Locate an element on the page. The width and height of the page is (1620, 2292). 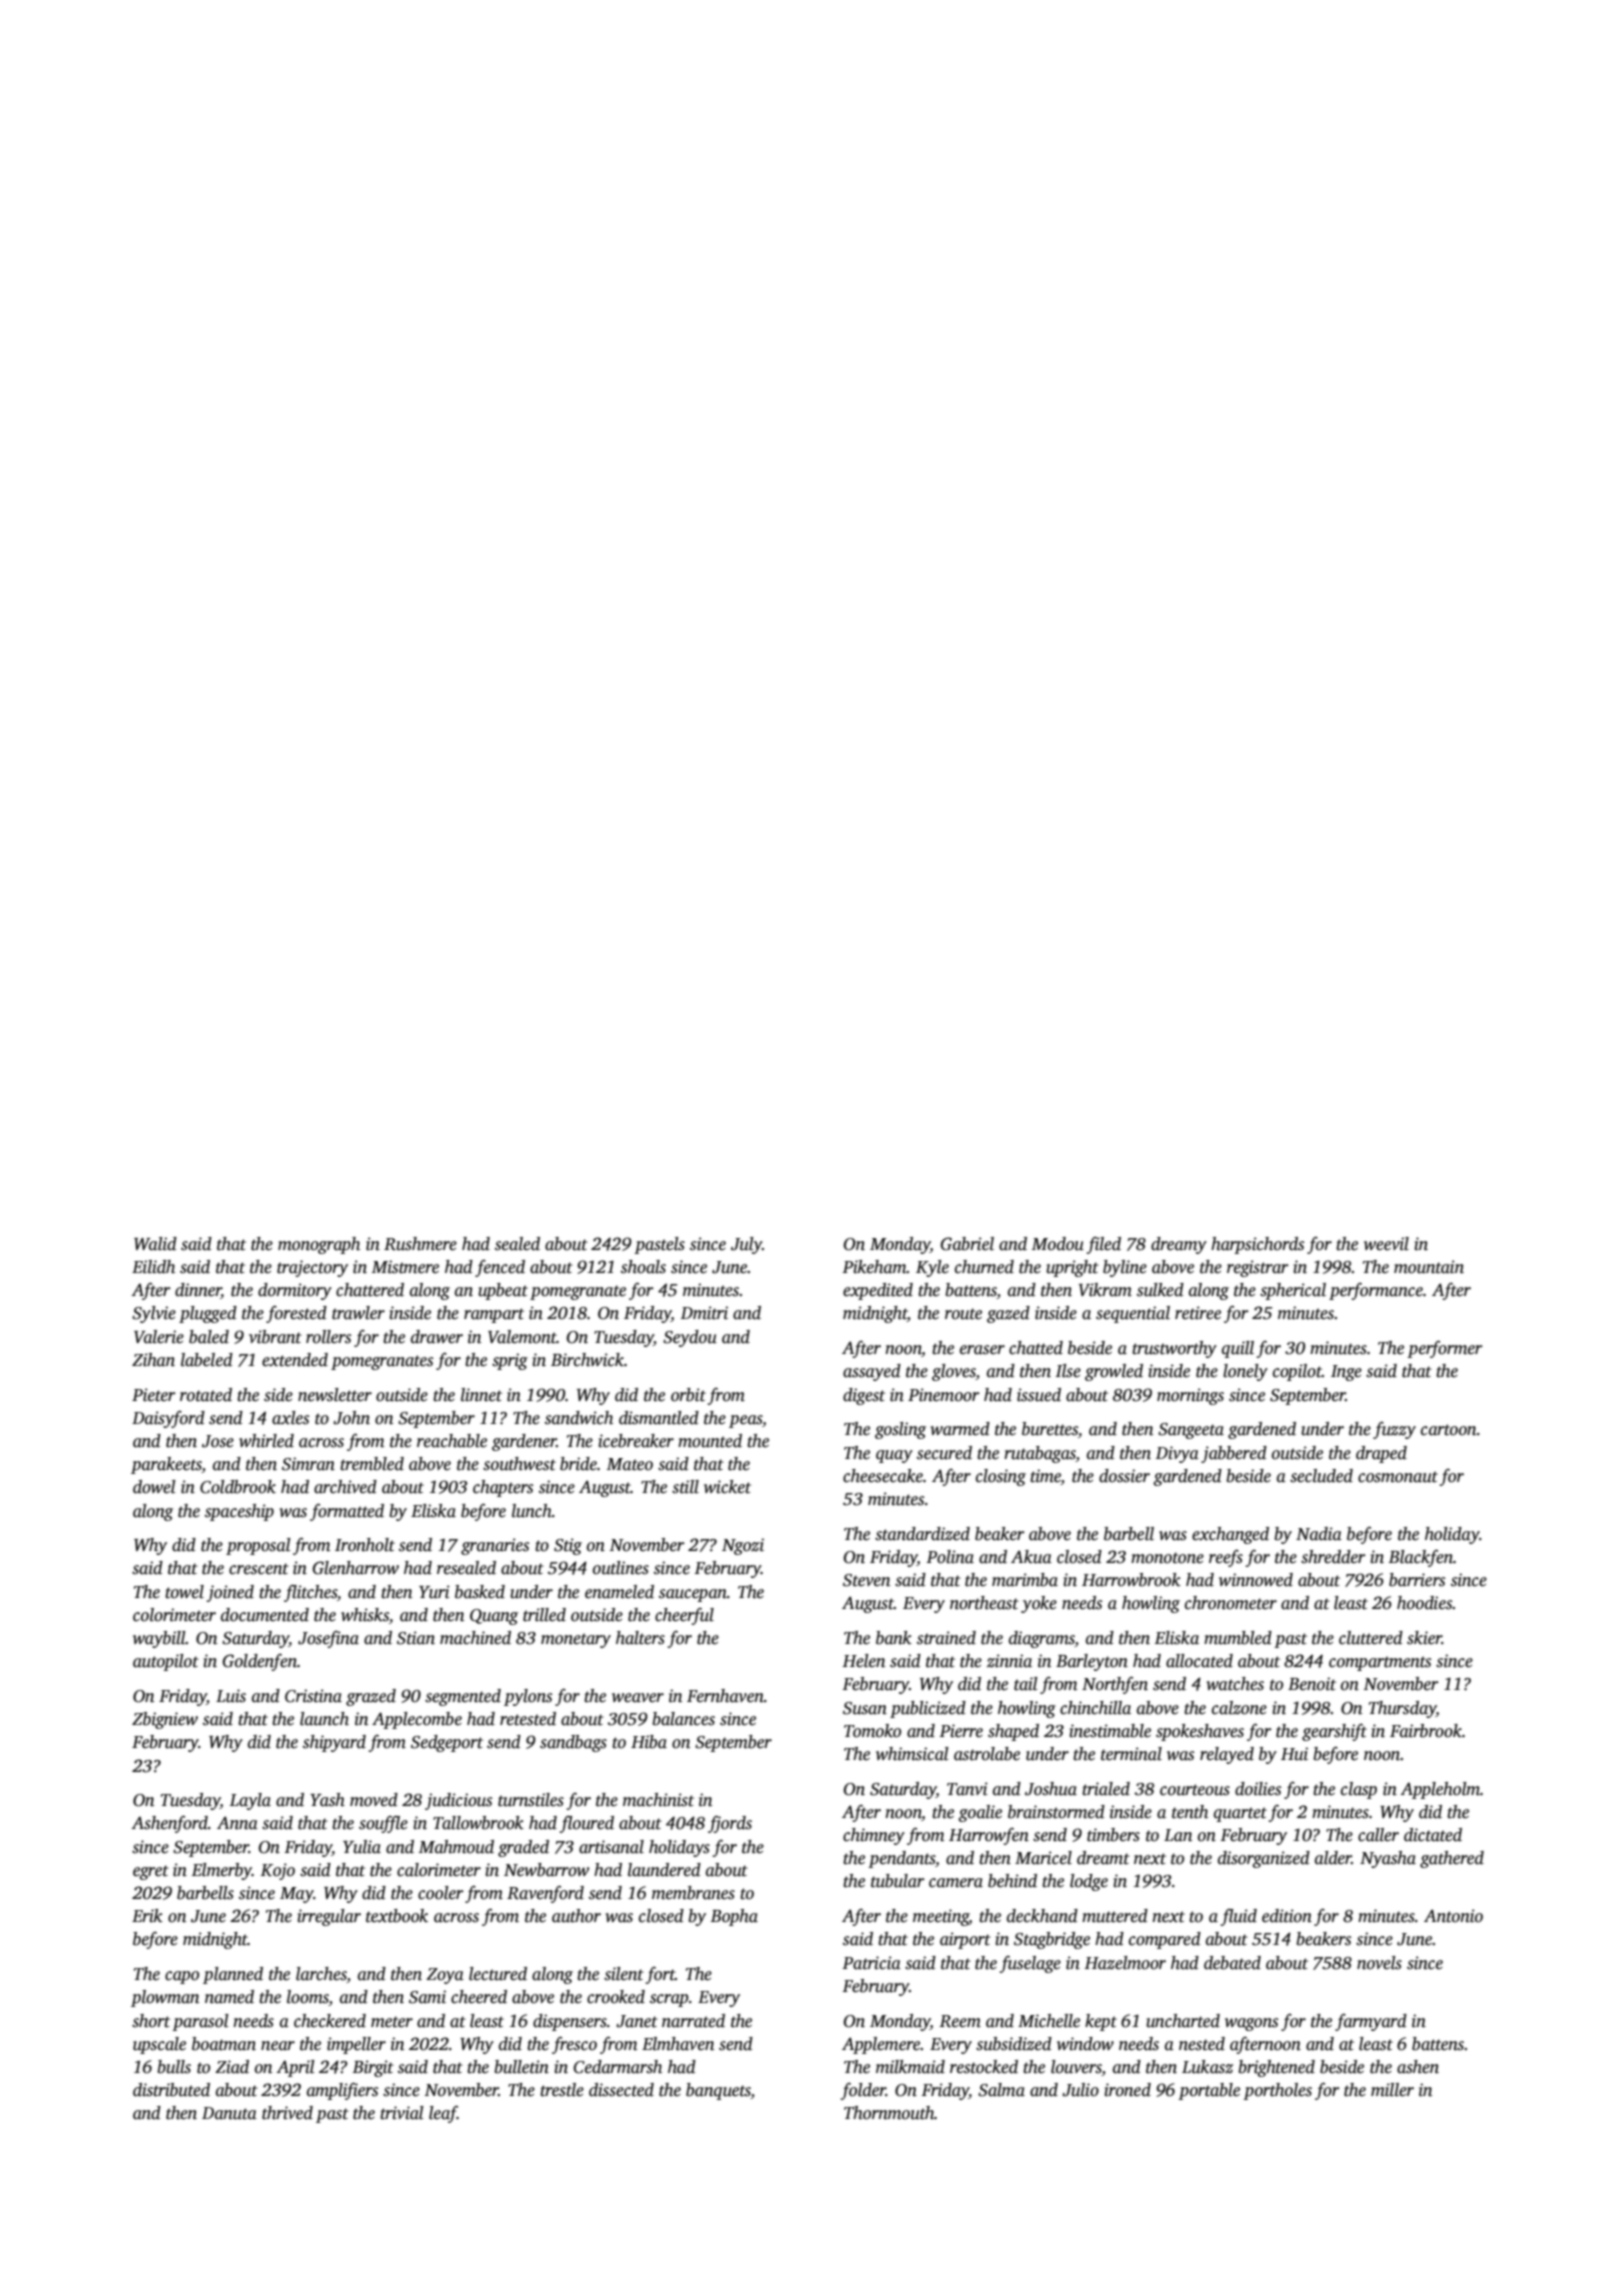
Janet is located at coordinates (637, 2021).
